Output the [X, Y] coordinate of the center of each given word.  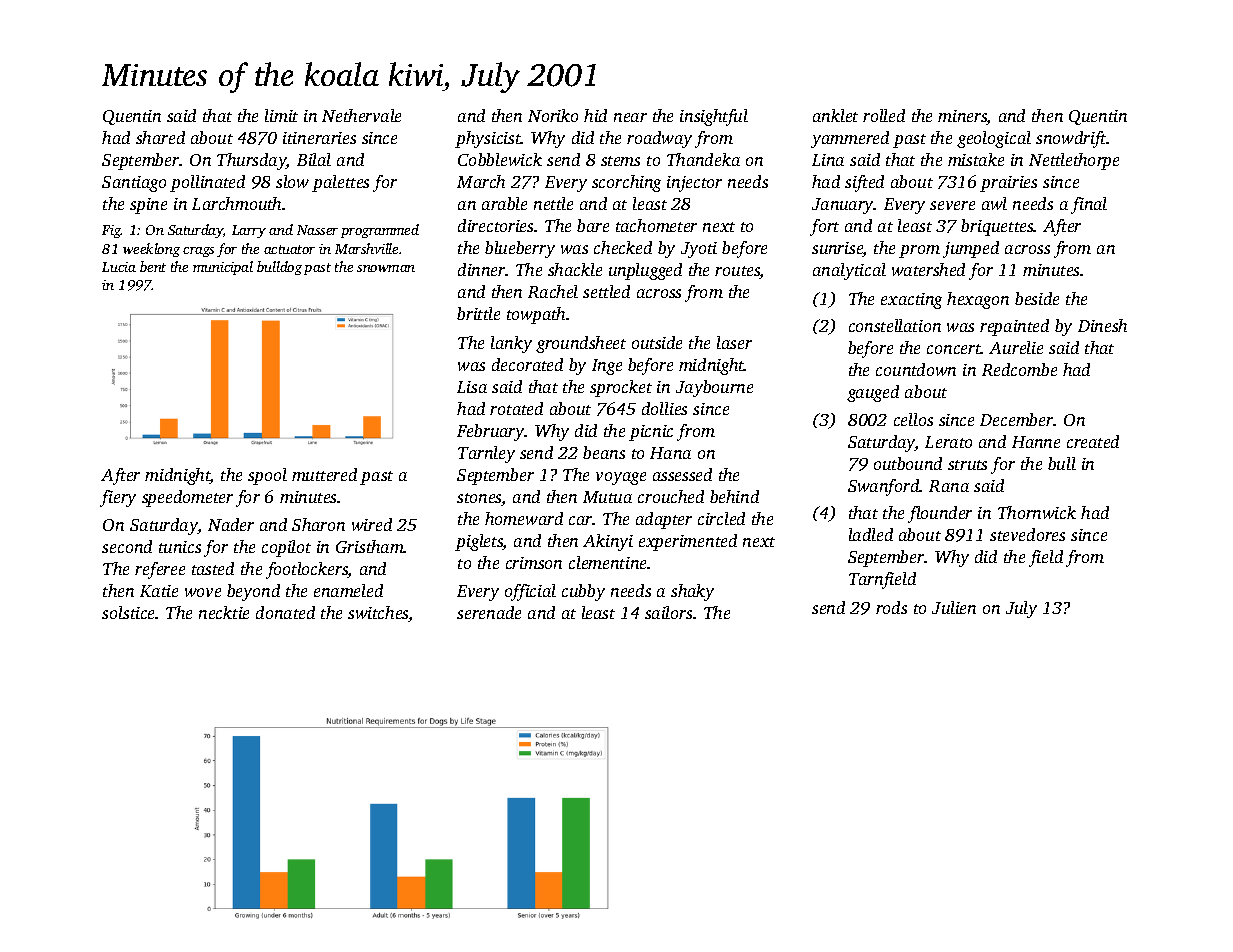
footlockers [307, 570]
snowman [386, 268]
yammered [850, 139]
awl [994, 203]
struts [967, 465]
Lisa [472, 387]
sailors [668, 612]
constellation [895, 325]
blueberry [520, 249]
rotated [516, 408]
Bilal [314, 159]
